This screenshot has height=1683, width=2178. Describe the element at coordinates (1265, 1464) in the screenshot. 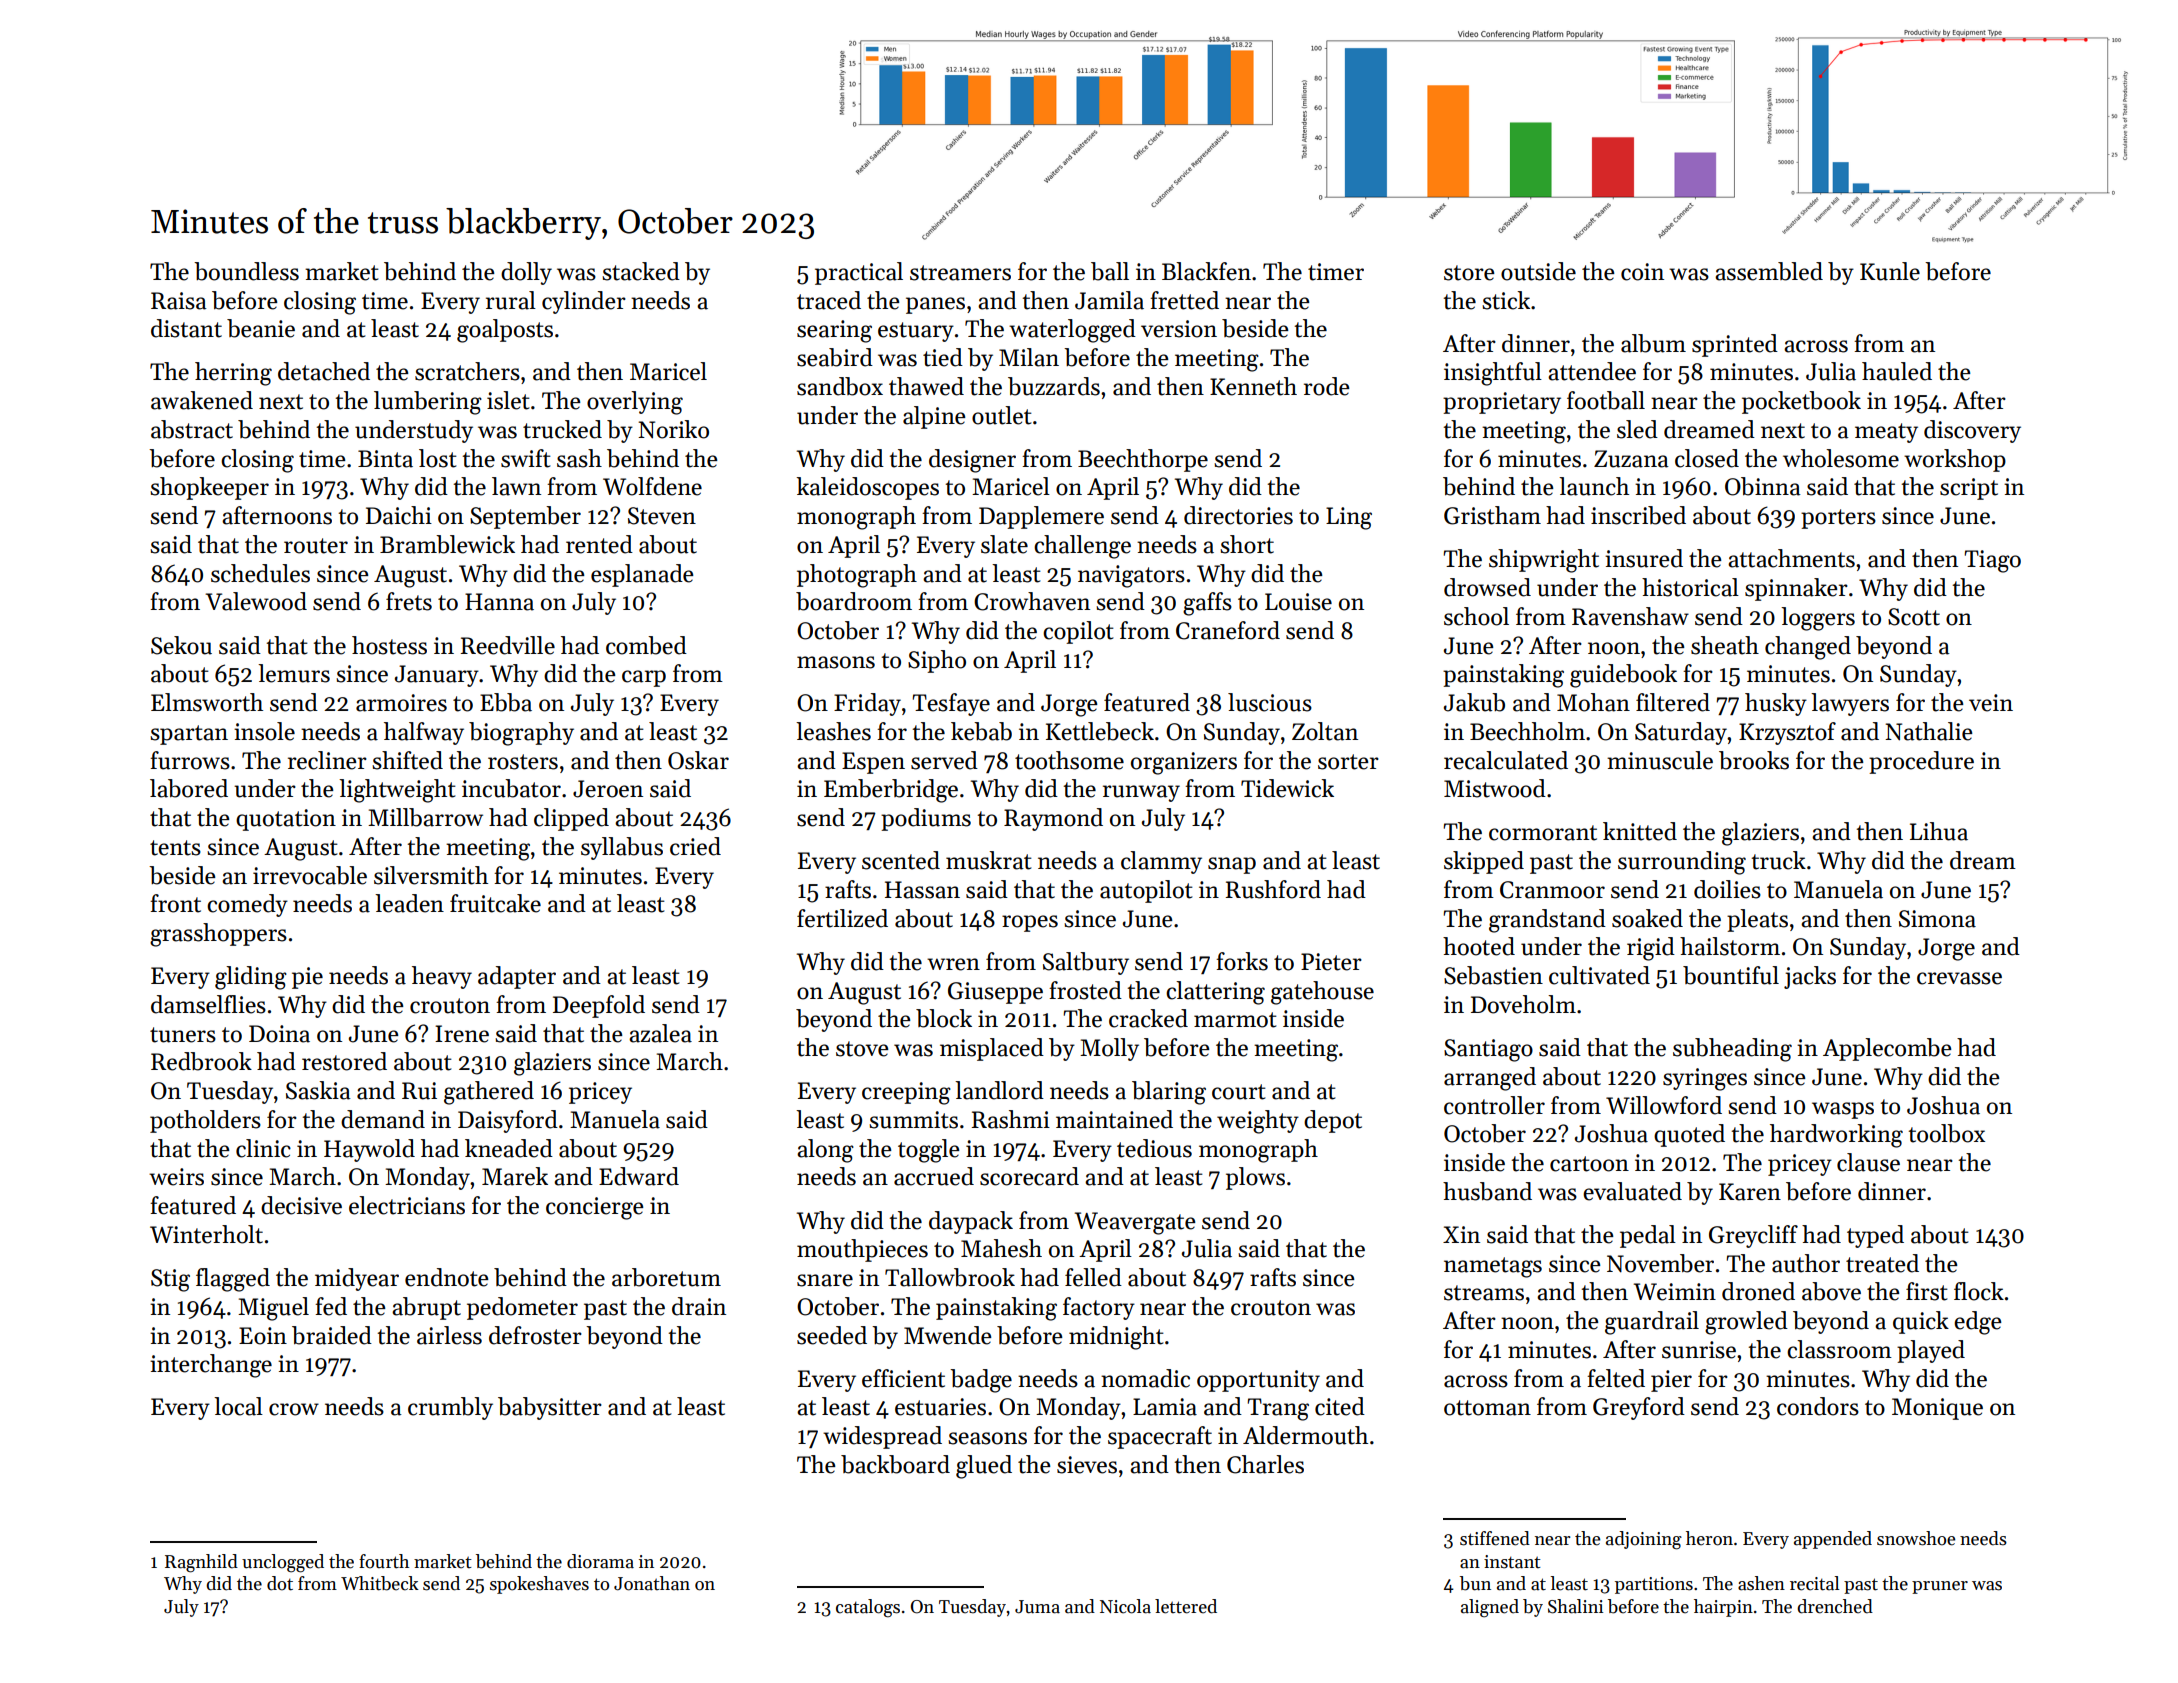

I see `Charles` at that location.
